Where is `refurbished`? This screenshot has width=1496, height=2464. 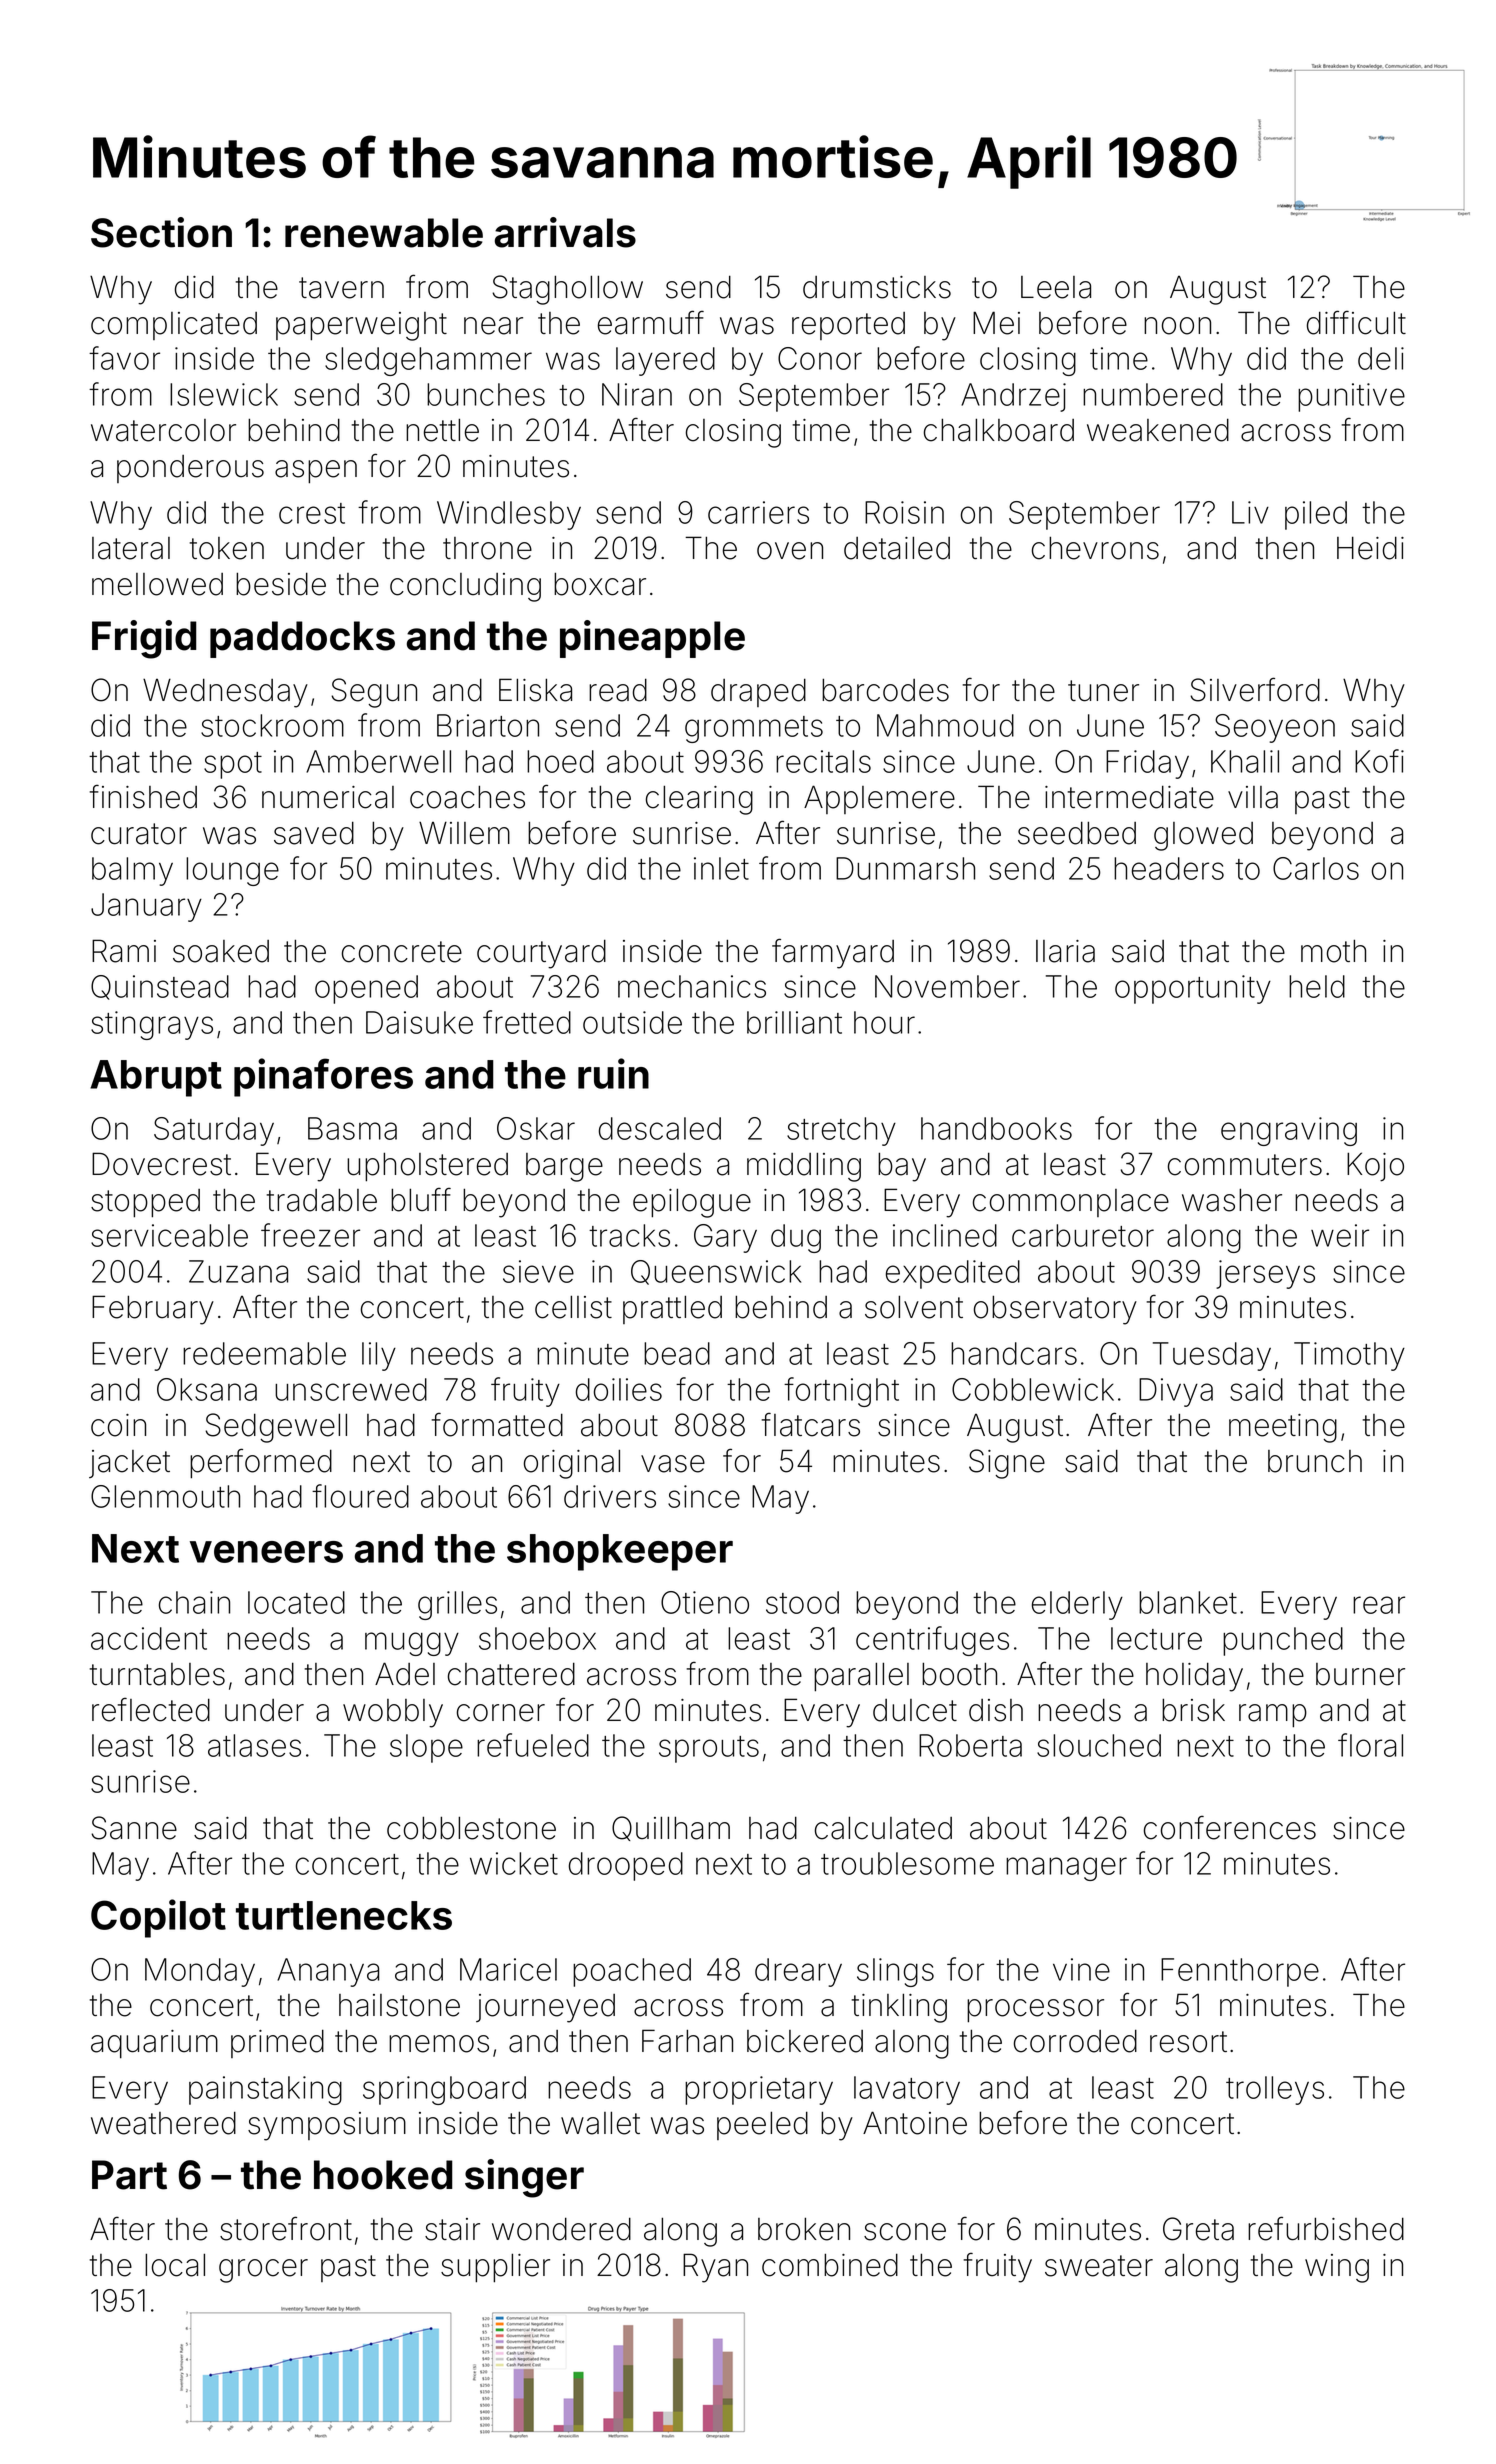 refurbished is located at coordinates (1326, 2228).
